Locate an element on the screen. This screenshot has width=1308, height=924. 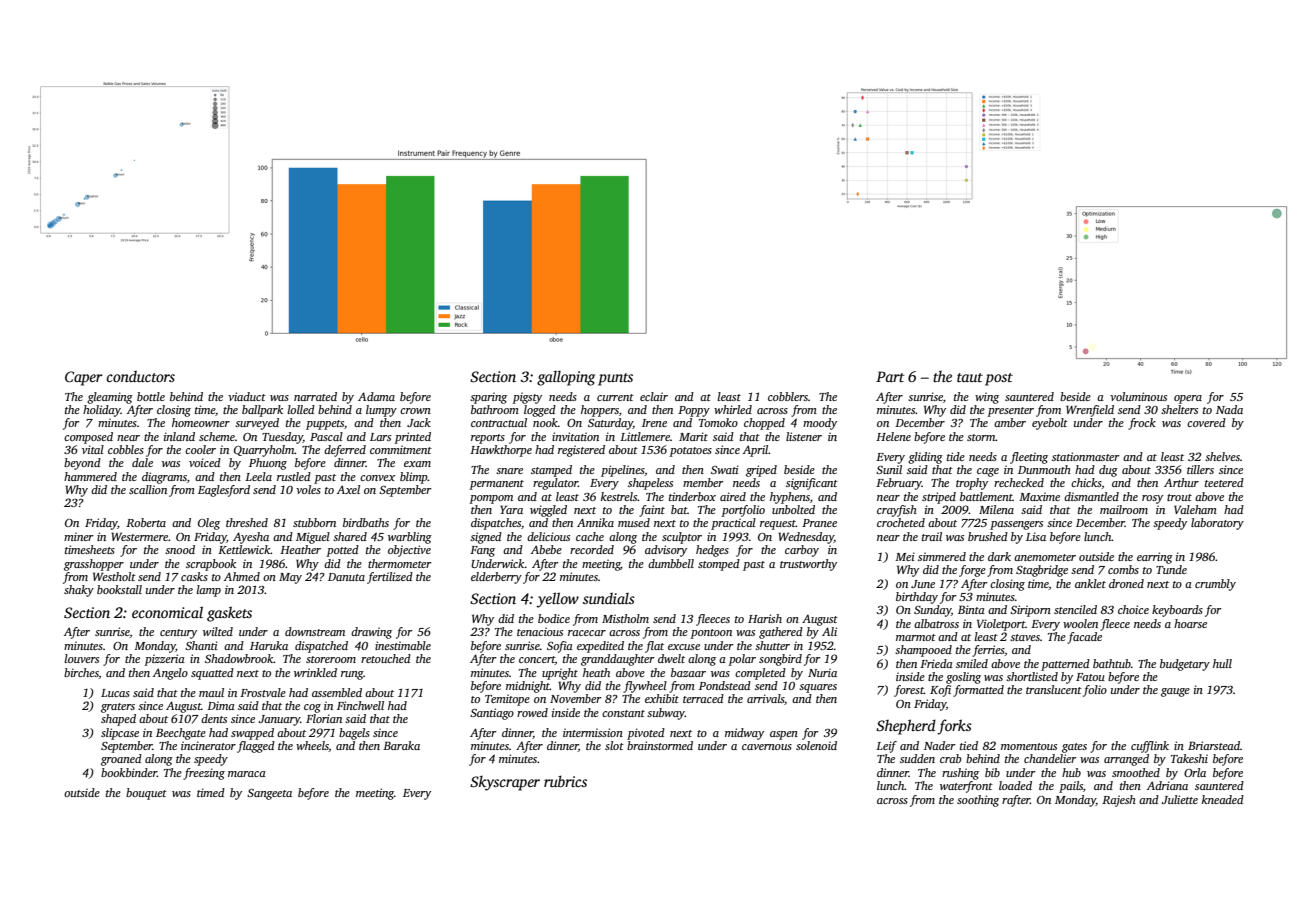
Sangeeta is located at coordinates (269, 794).
